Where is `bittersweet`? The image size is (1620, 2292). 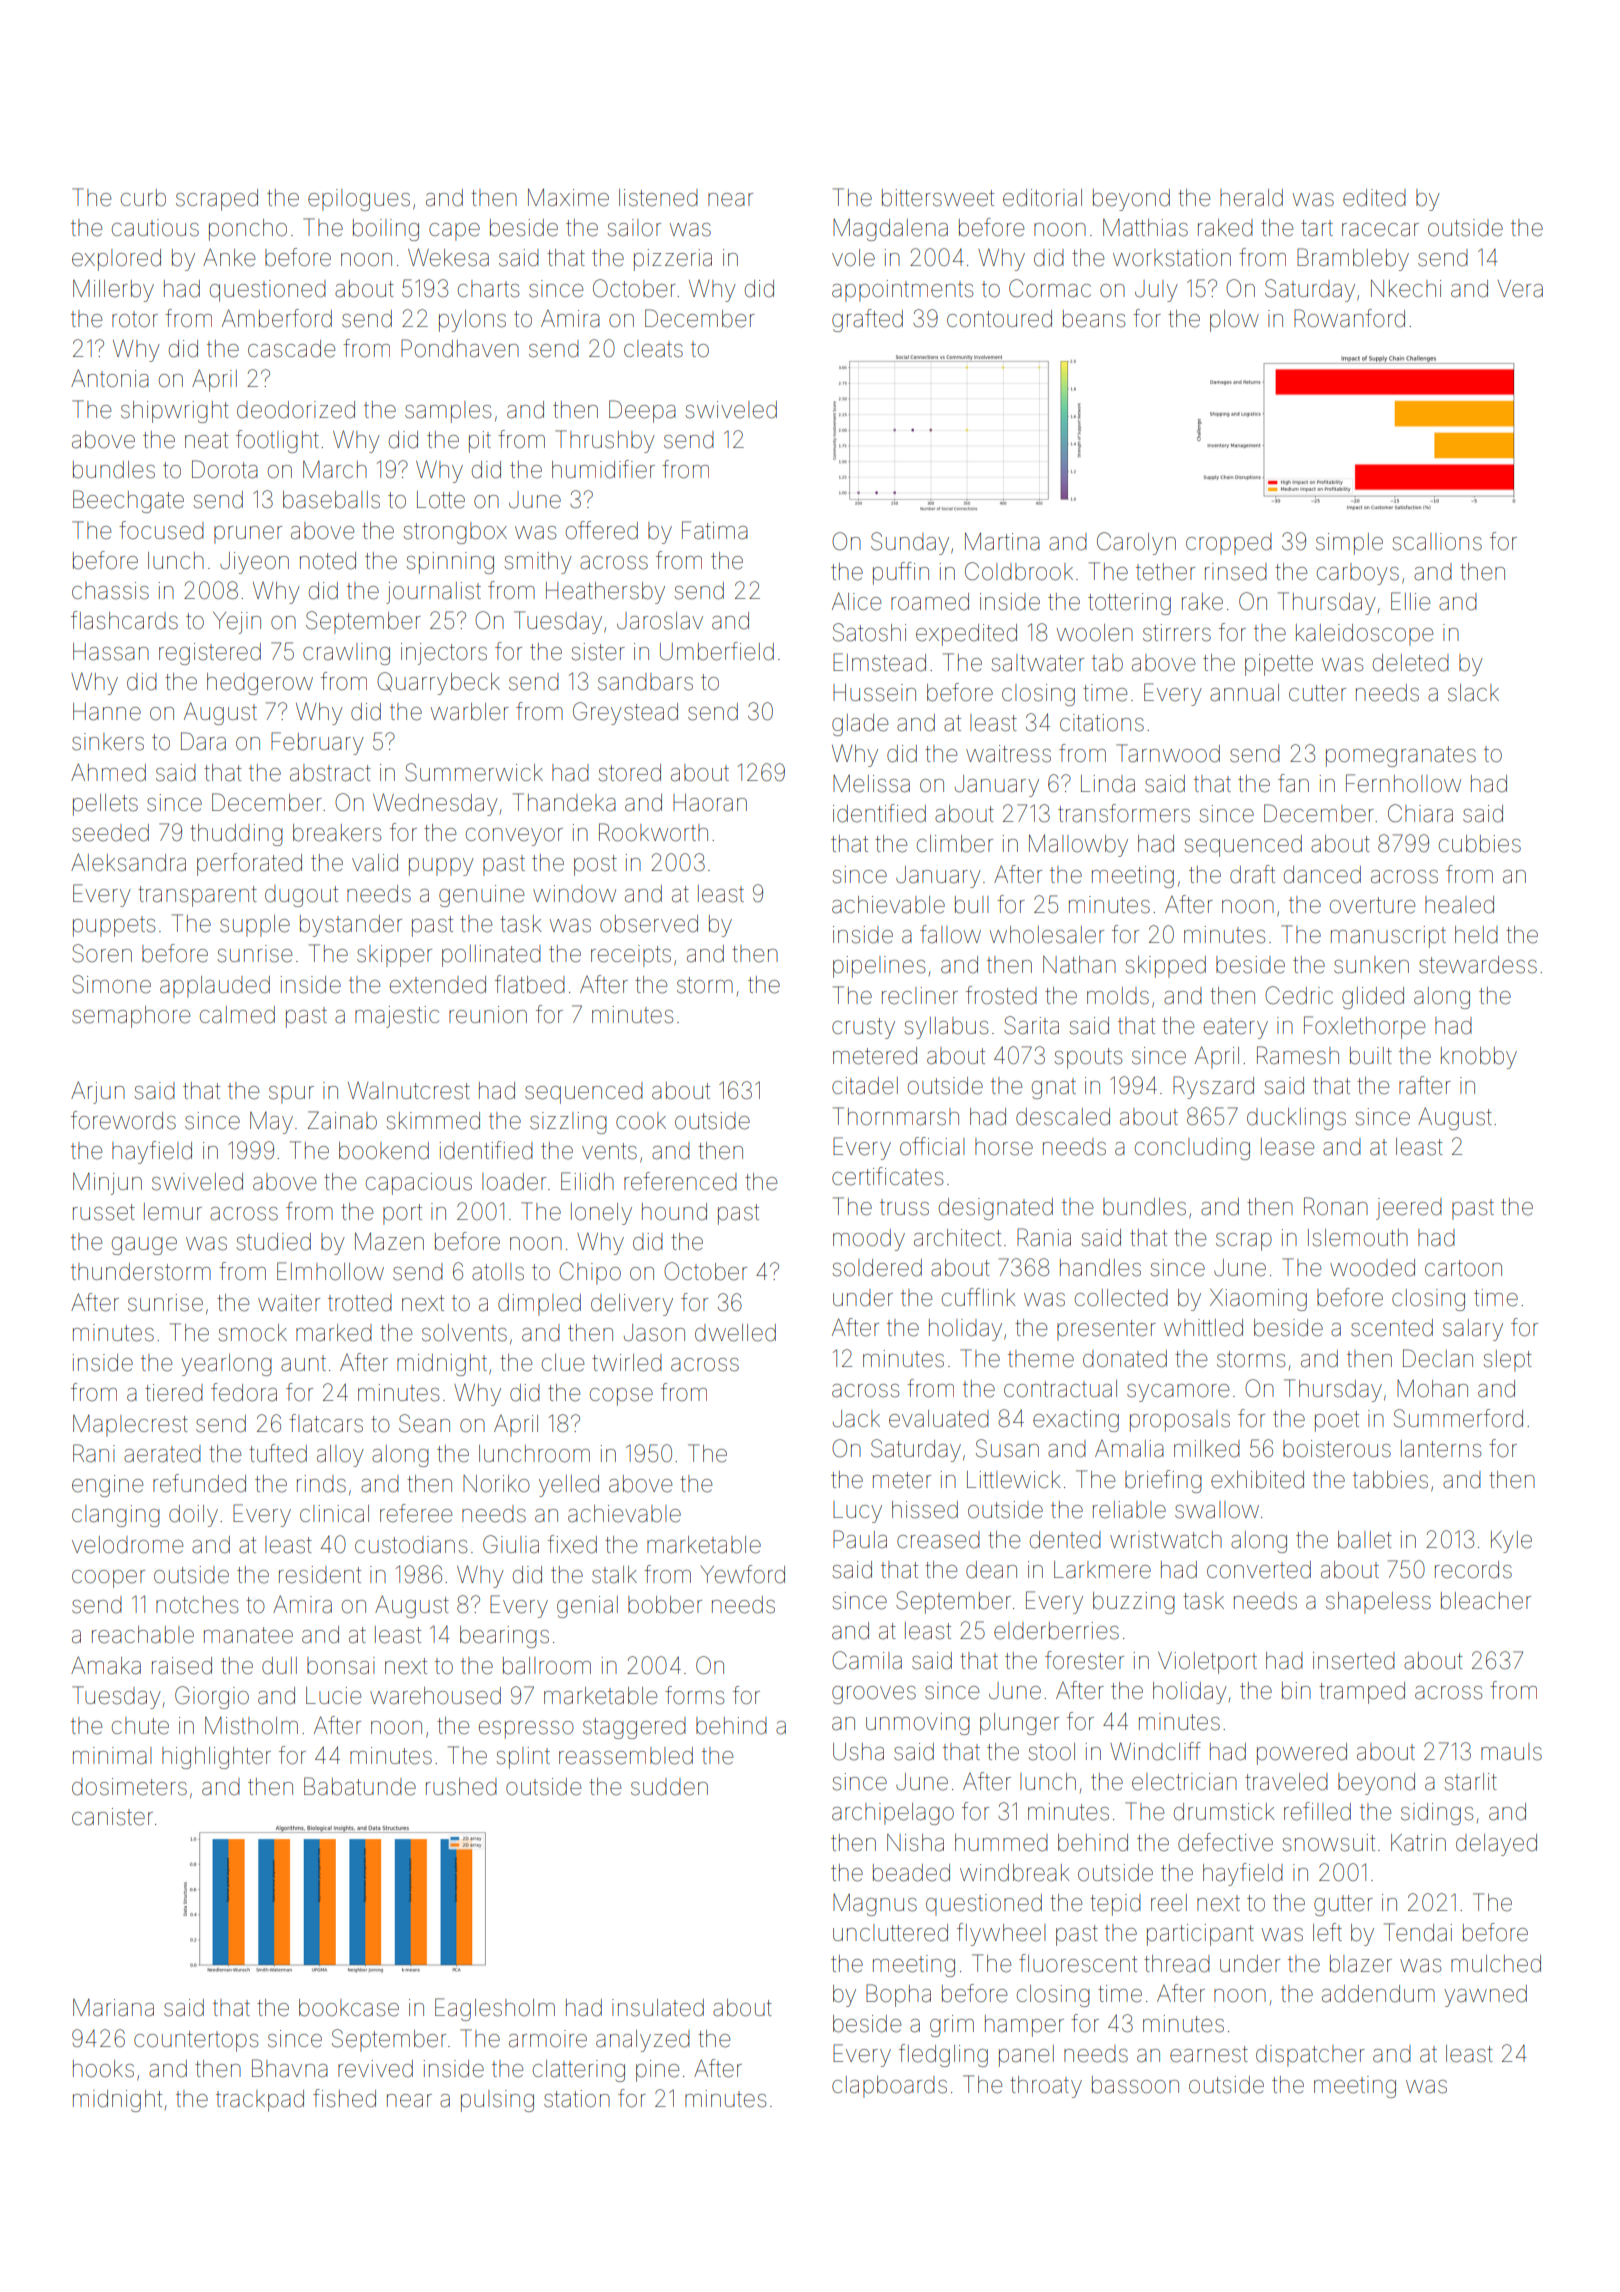 bittersweet is located at coordinates (938, 198).
